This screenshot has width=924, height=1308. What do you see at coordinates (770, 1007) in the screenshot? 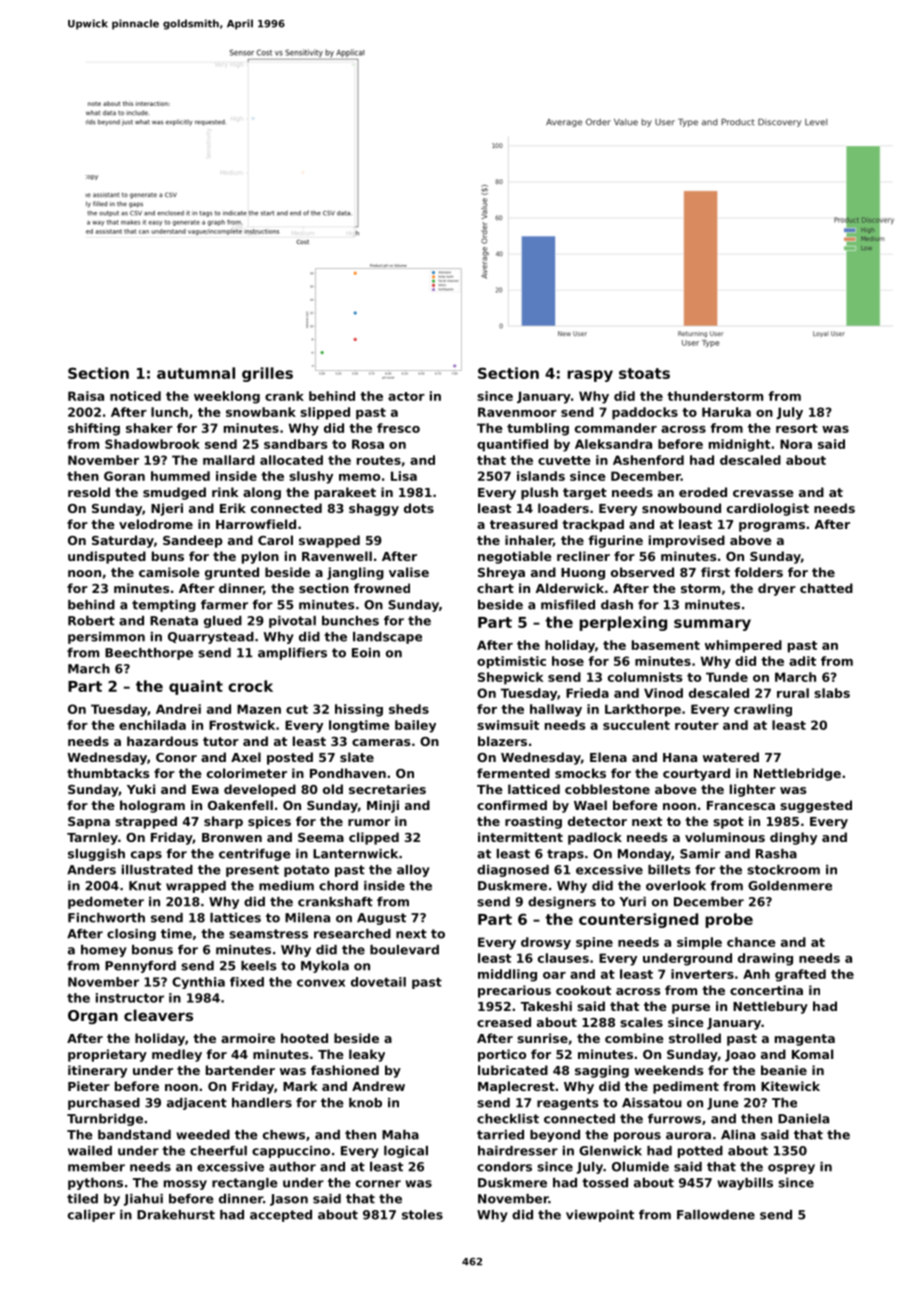
I see `Nettlebury` at bounding box center [770, 1007].
